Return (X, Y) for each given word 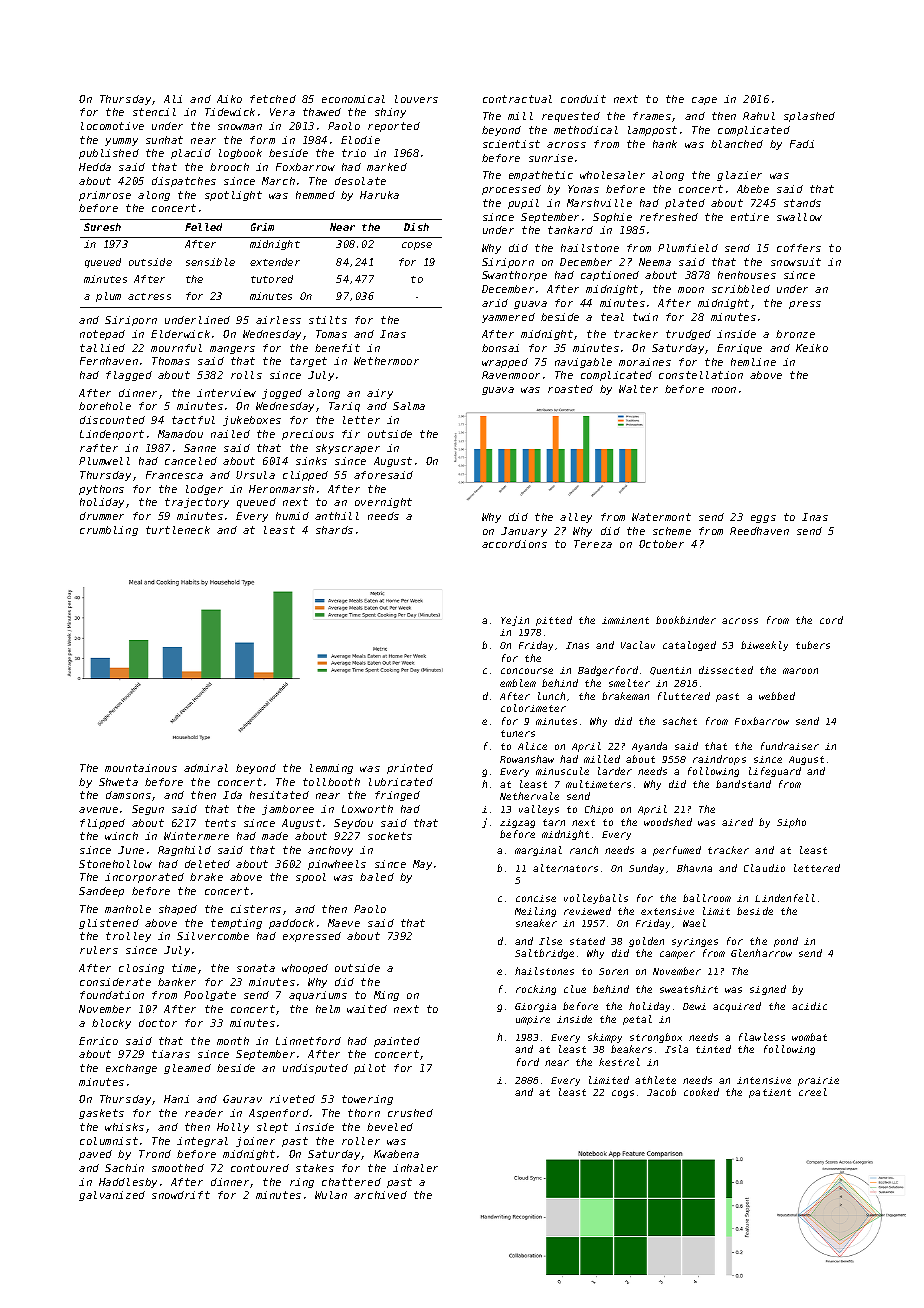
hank (665, 144)
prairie (818, 1081)
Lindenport (112, 435)
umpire (533, 1020)
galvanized (112, 1196)
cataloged (689, 646)
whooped (305, 969)
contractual (517, 99)
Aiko (229, 99)
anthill (337, 516)
